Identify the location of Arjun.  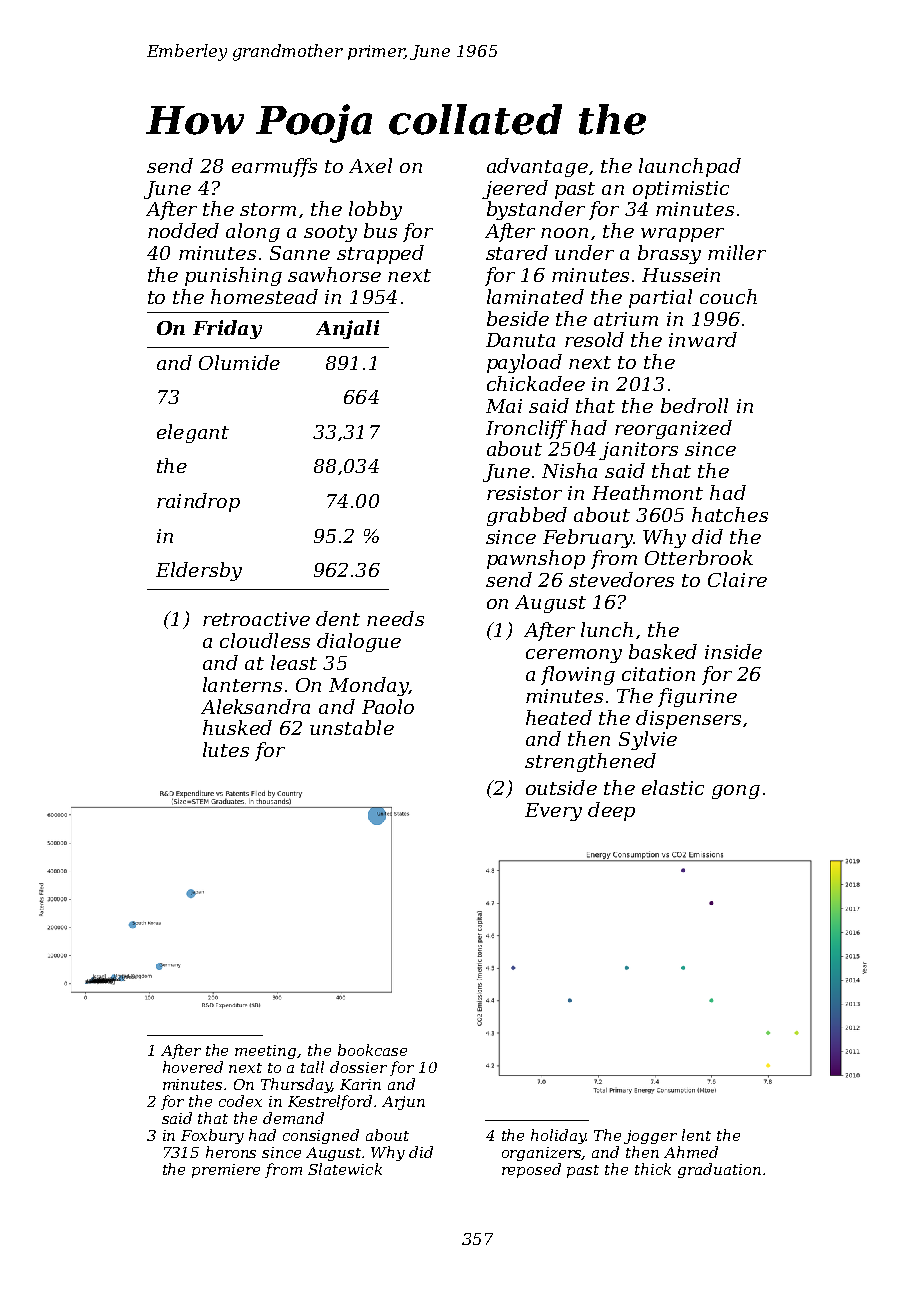
(403, 1103).
